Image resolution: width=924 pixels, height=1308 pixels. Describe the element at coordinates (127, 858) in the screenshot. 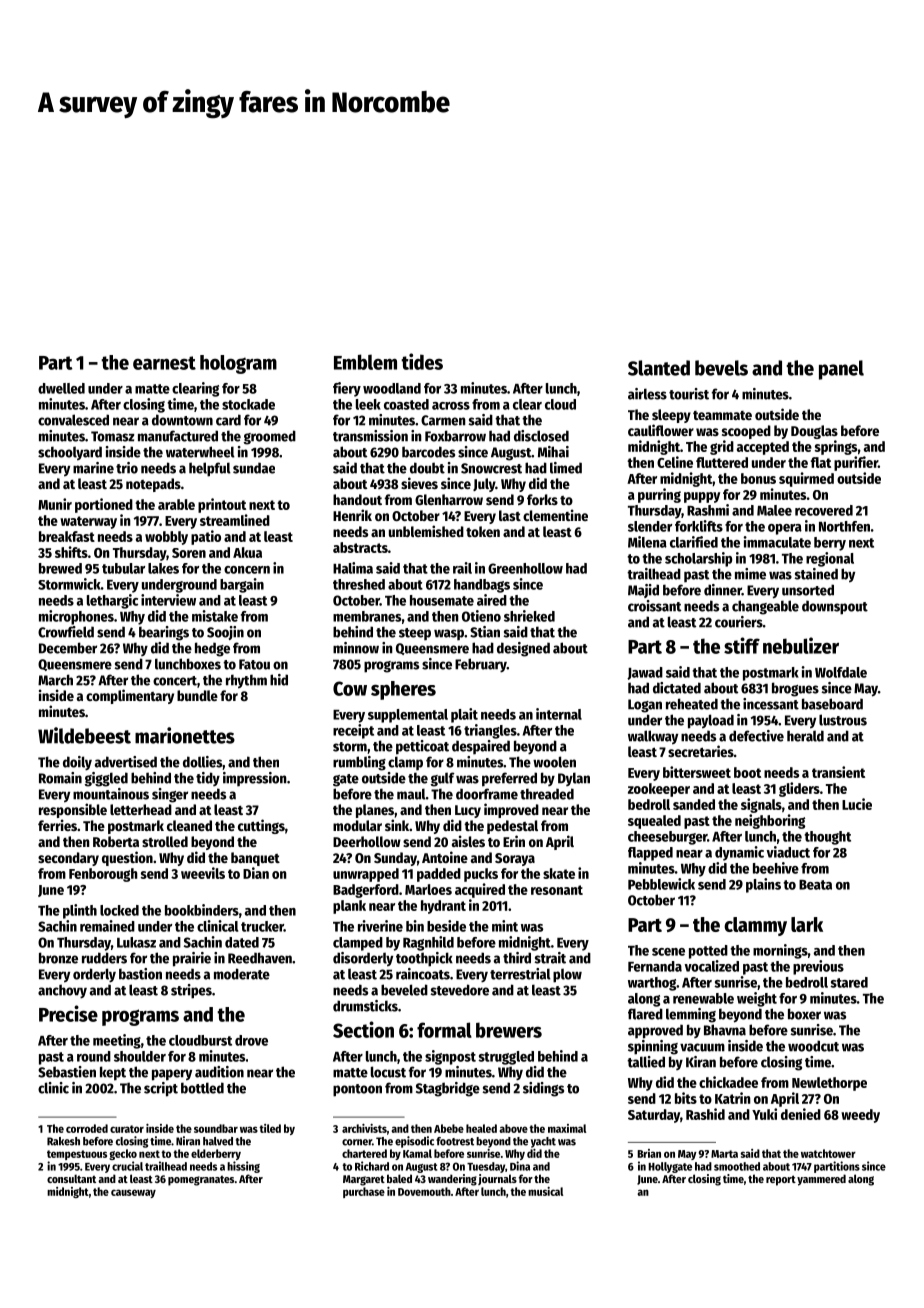

I see `question` at that location.
